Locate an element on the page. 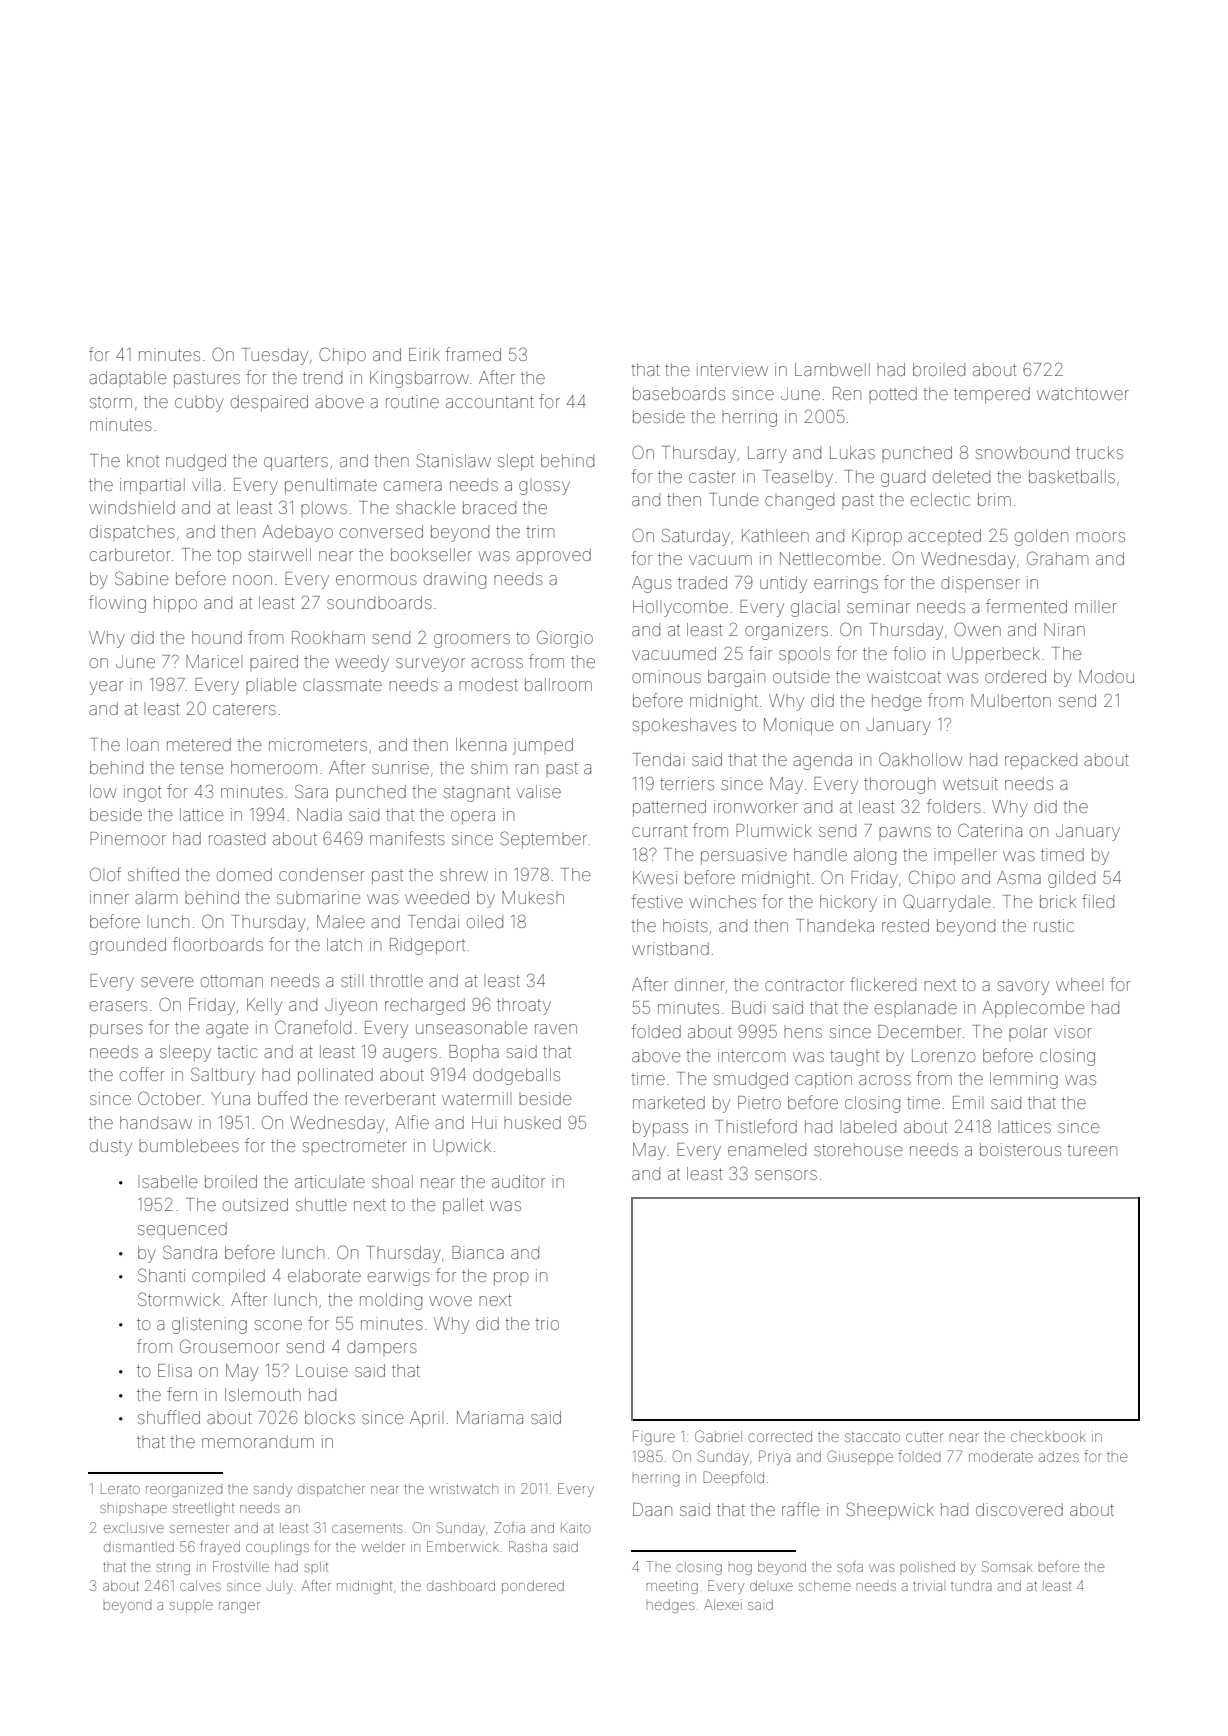  ranger is located at coordinates (239, 1607).
